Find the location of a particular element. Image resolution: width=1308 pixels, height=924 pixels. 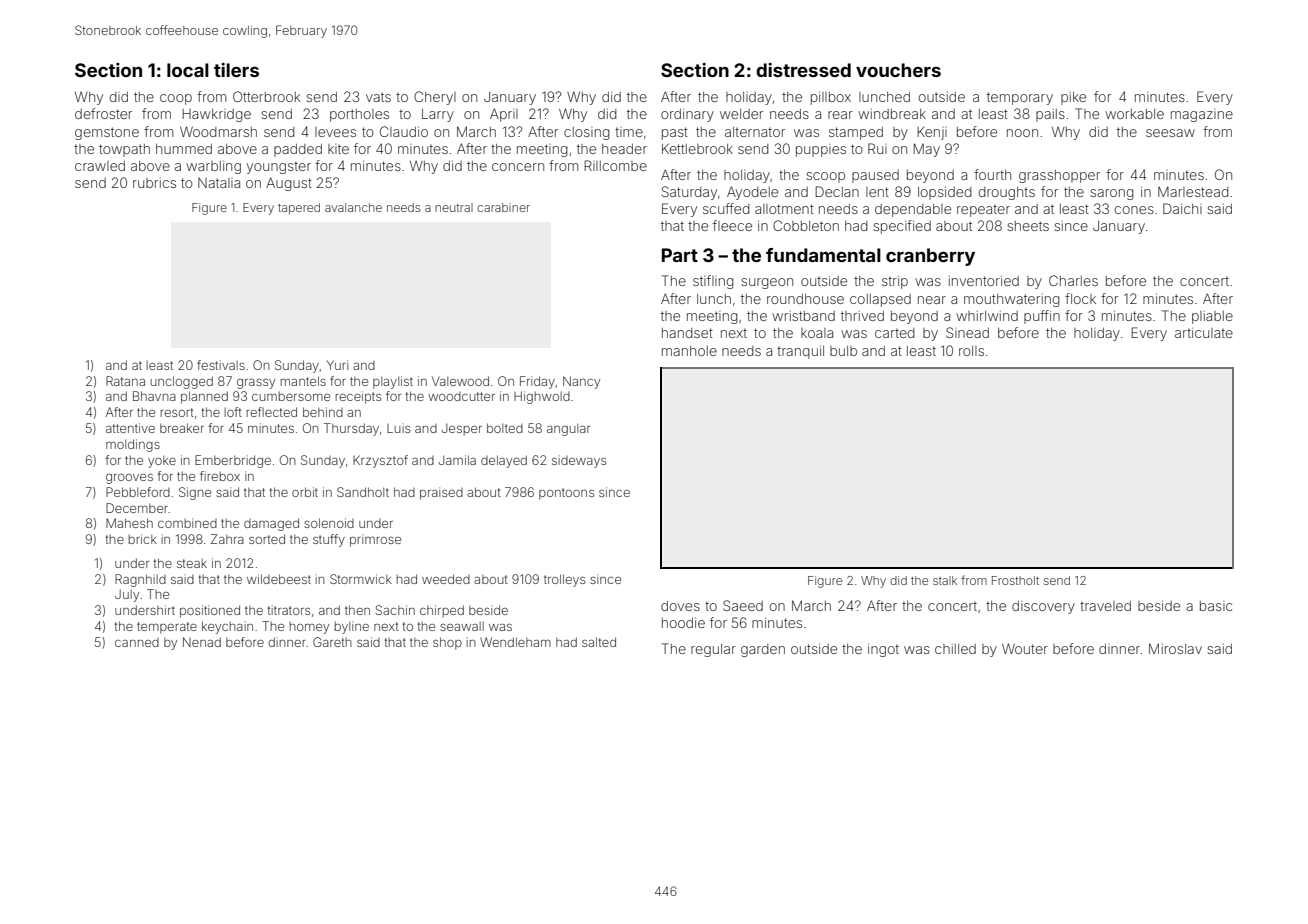

festivals is located at coordinates (221, 365).
